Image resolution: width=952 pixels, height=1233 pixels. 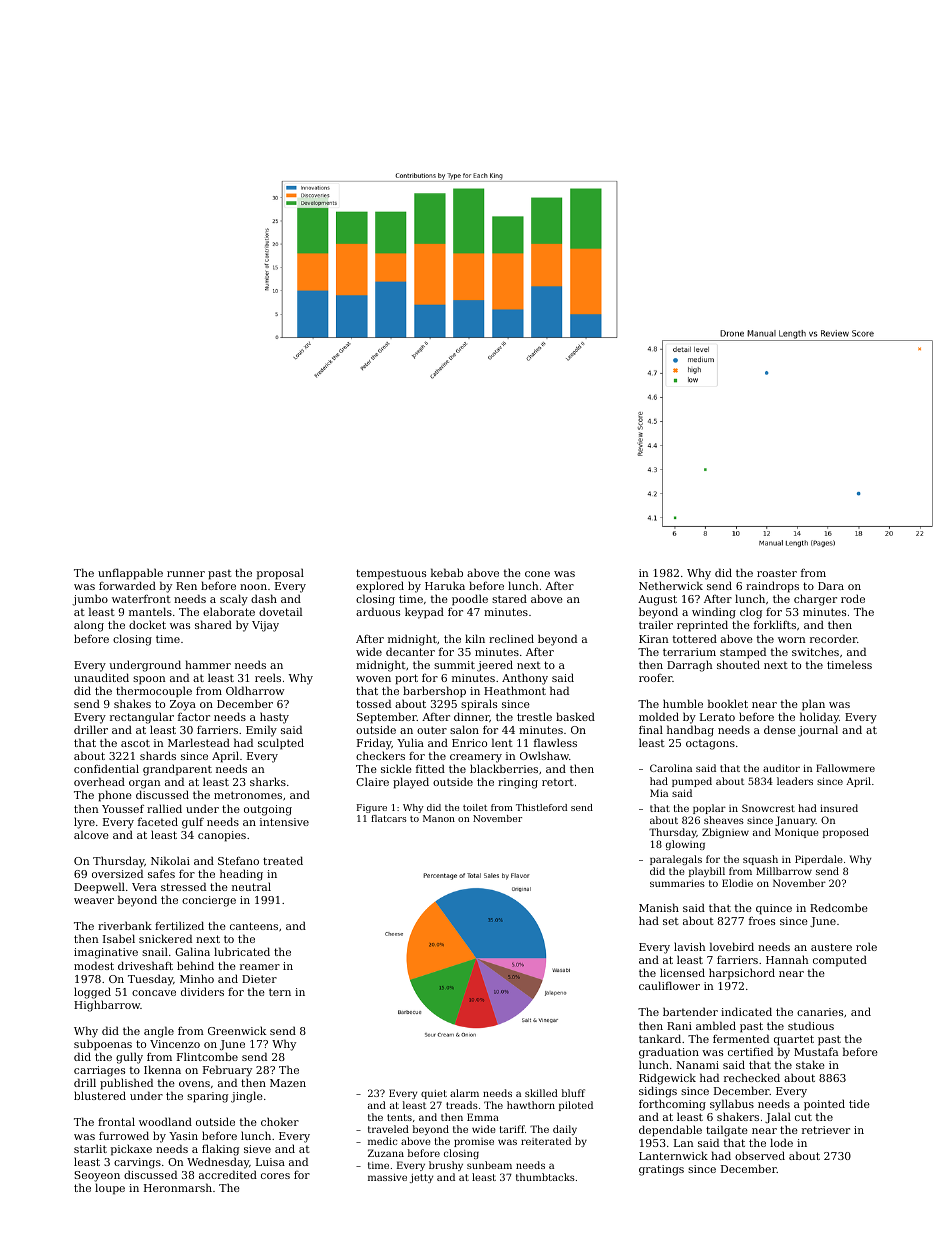 What do you see at coordinates (130, 574) in the image?
I see `unflappable` at bounding box center [130, 574].
